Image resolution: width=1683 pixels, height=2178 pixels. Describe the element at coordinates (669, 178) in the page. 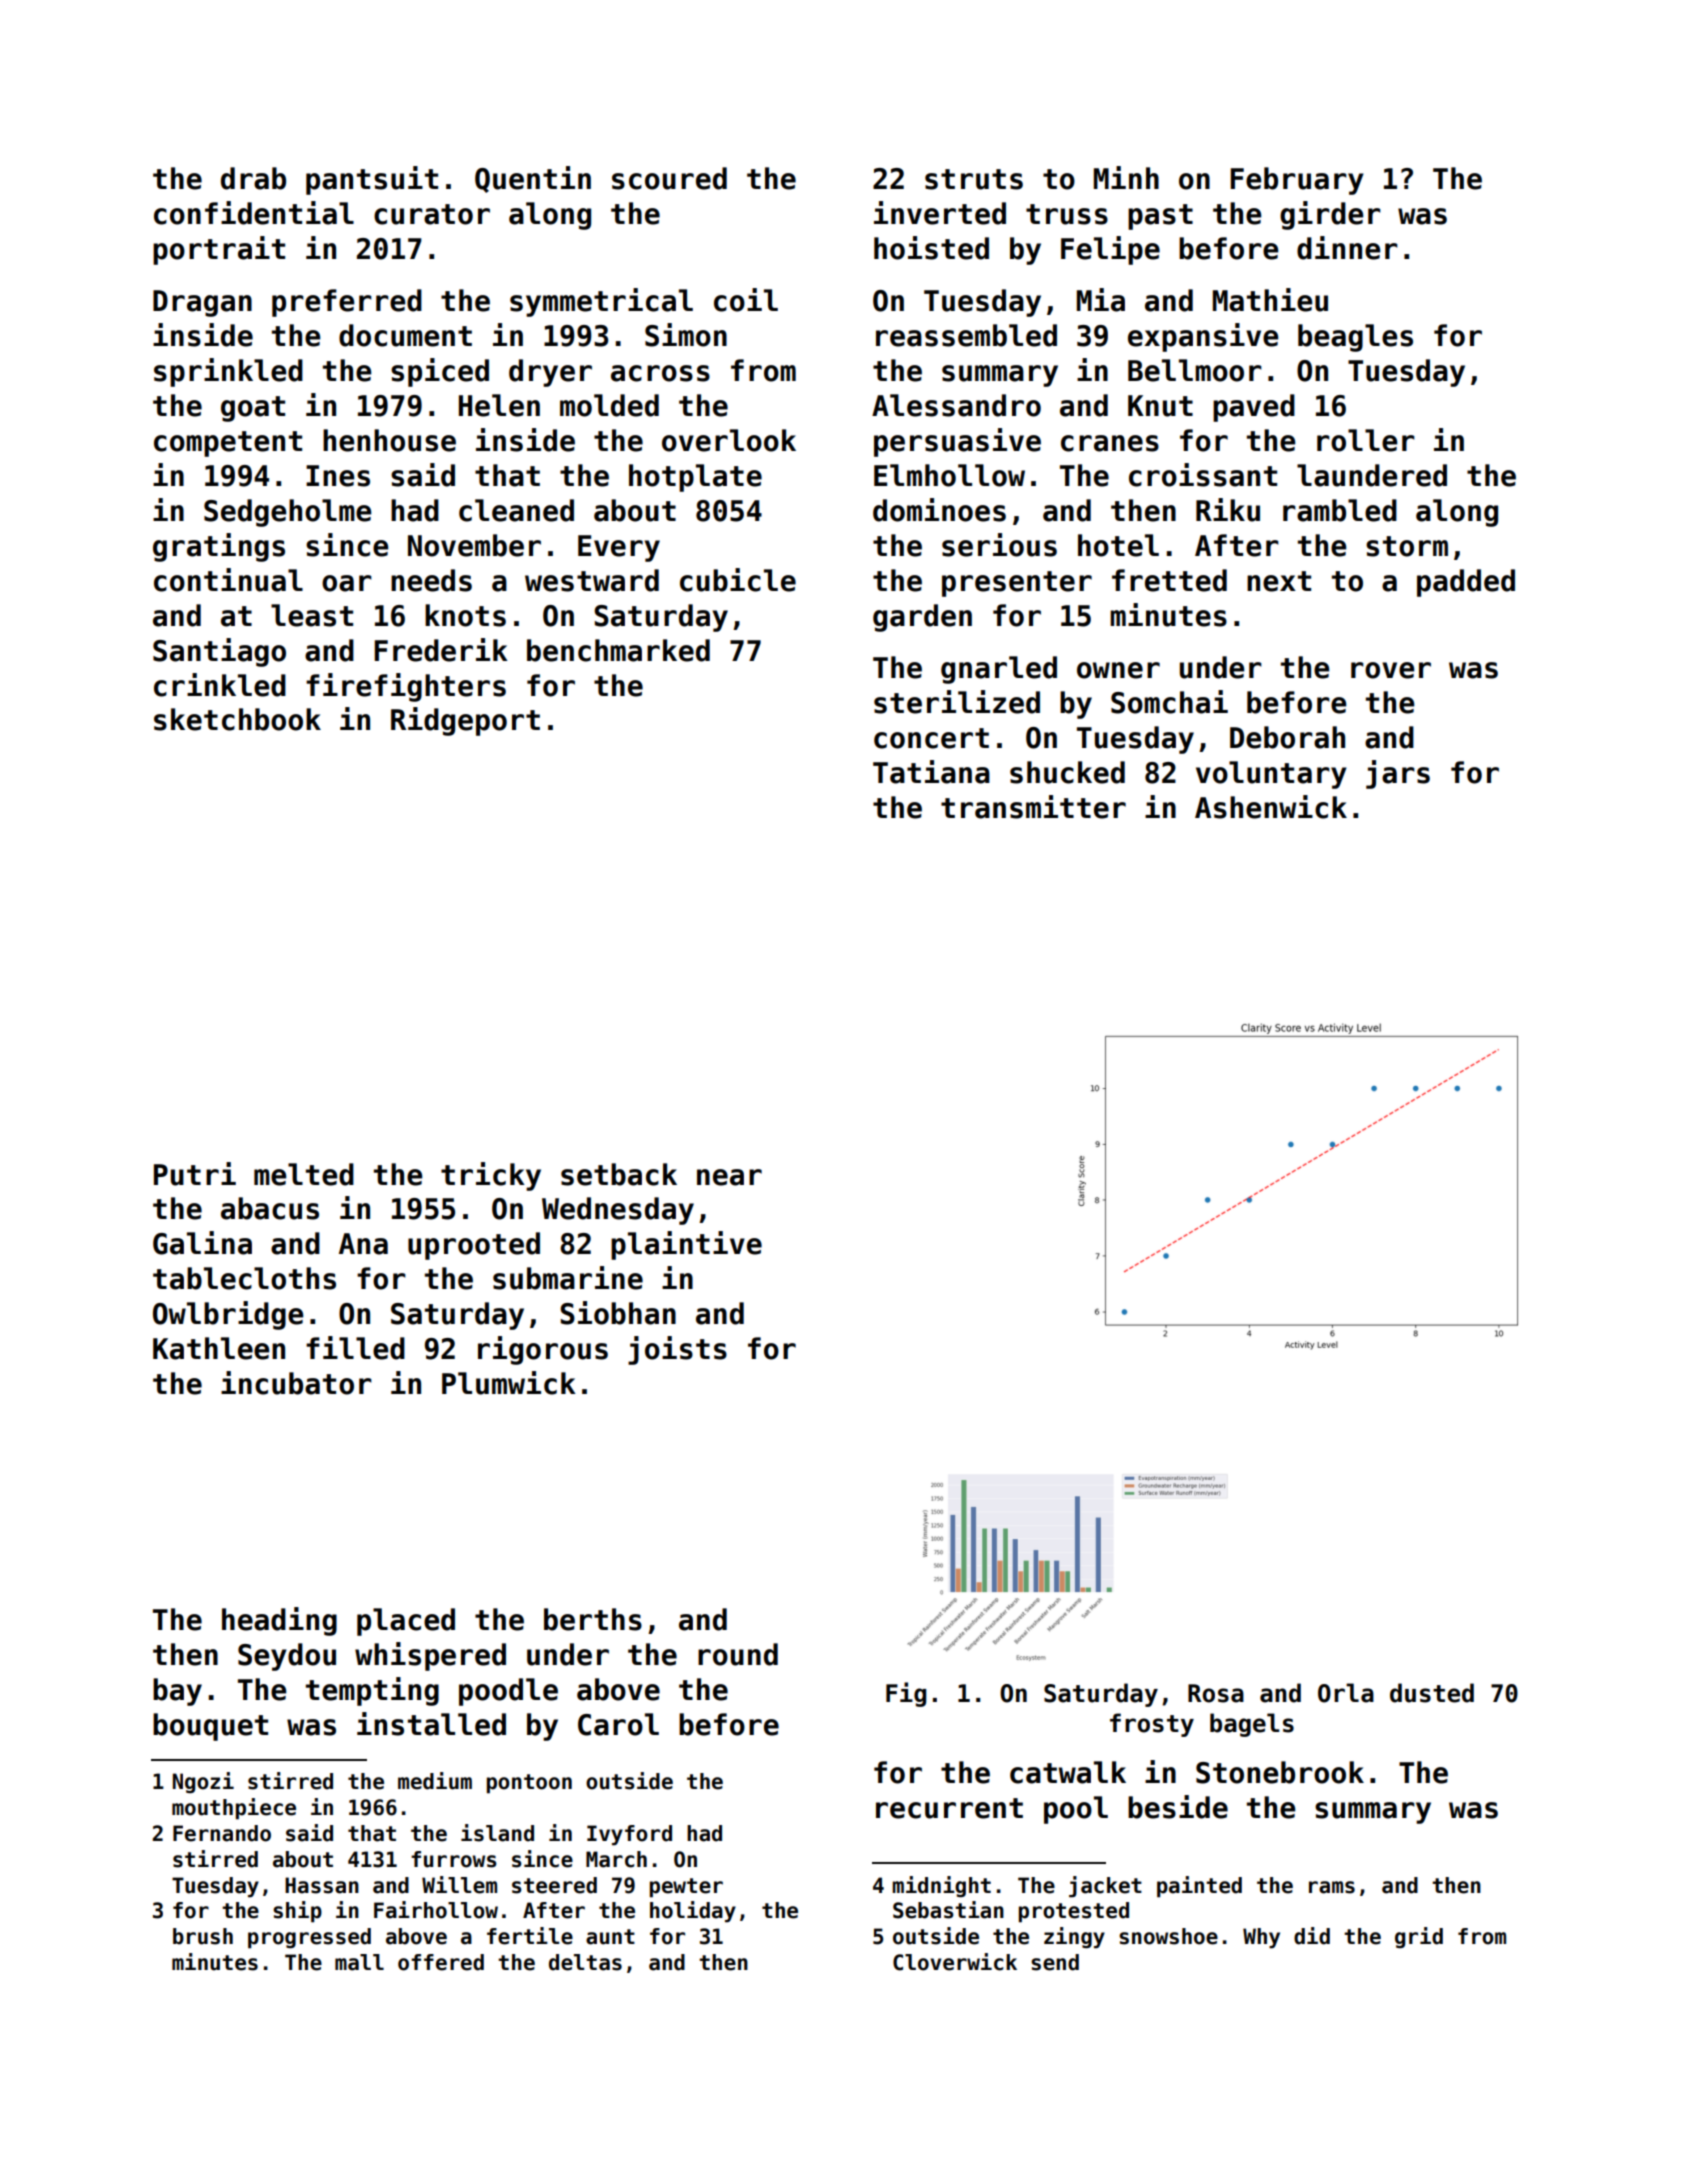

I see `scoured` at that location.
